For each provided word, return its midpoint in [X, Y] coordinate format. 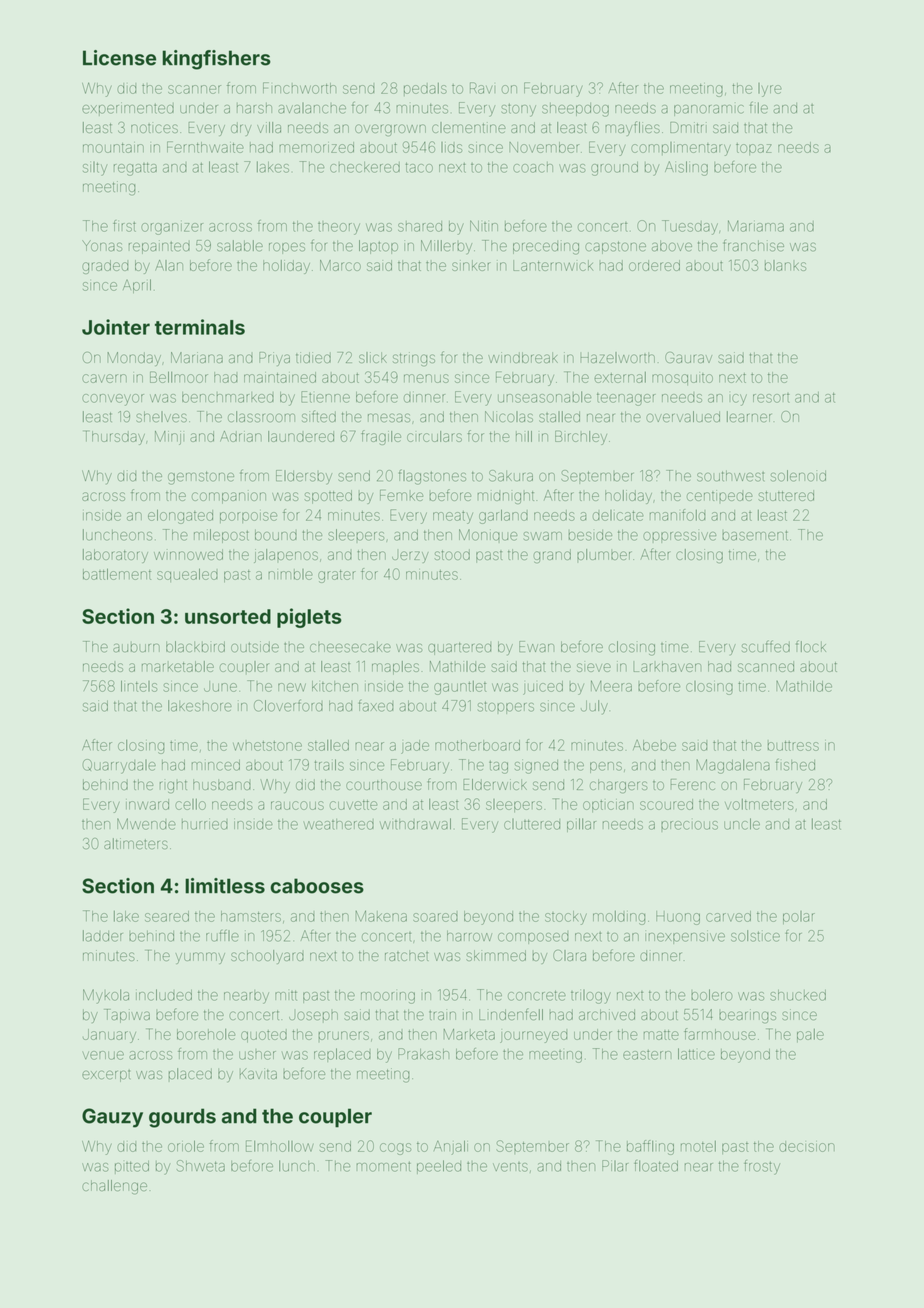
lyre [770, 90]
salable [240, 246]
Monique [488, 535]
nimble [291, 574]
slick [373, 357]
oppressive [679, 537]
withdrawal [415, 824]
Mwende [146, 824]
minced [216, 765]
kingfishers [217, 60]
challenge [114, 1187]
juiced [543, 688]
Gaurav [688, 357]
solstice [755, 936]
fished [795, 765]
